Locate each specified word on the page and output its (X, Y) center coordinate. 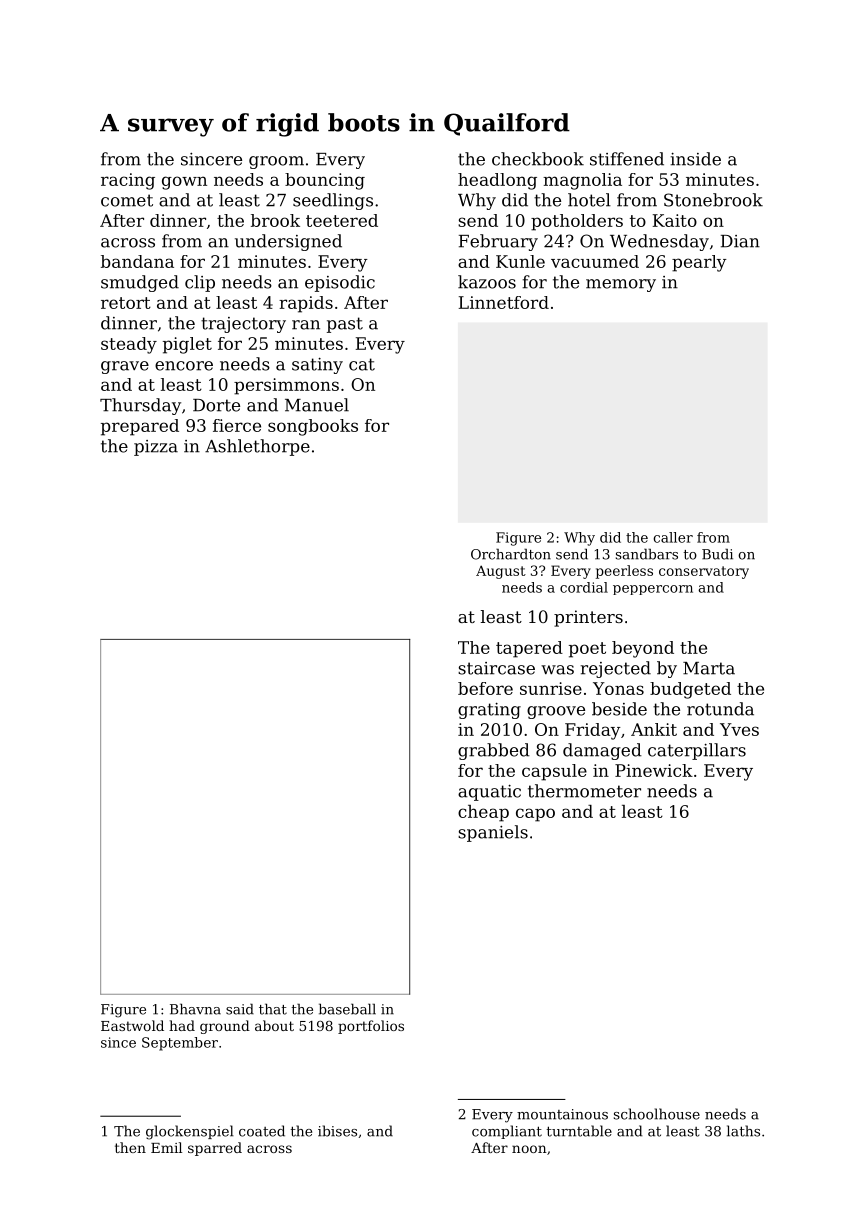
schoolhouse (657, 1114)
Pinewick (654, 770)
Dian (740, 241)
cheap (483, 813)
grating (489, 711)
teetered (342, 220)
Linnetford (504, 302)
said (240, 1009)
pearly (699, 263)
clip (200, 283)
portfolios (371, 1027)
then (130, 1147)
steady (129, 345)
